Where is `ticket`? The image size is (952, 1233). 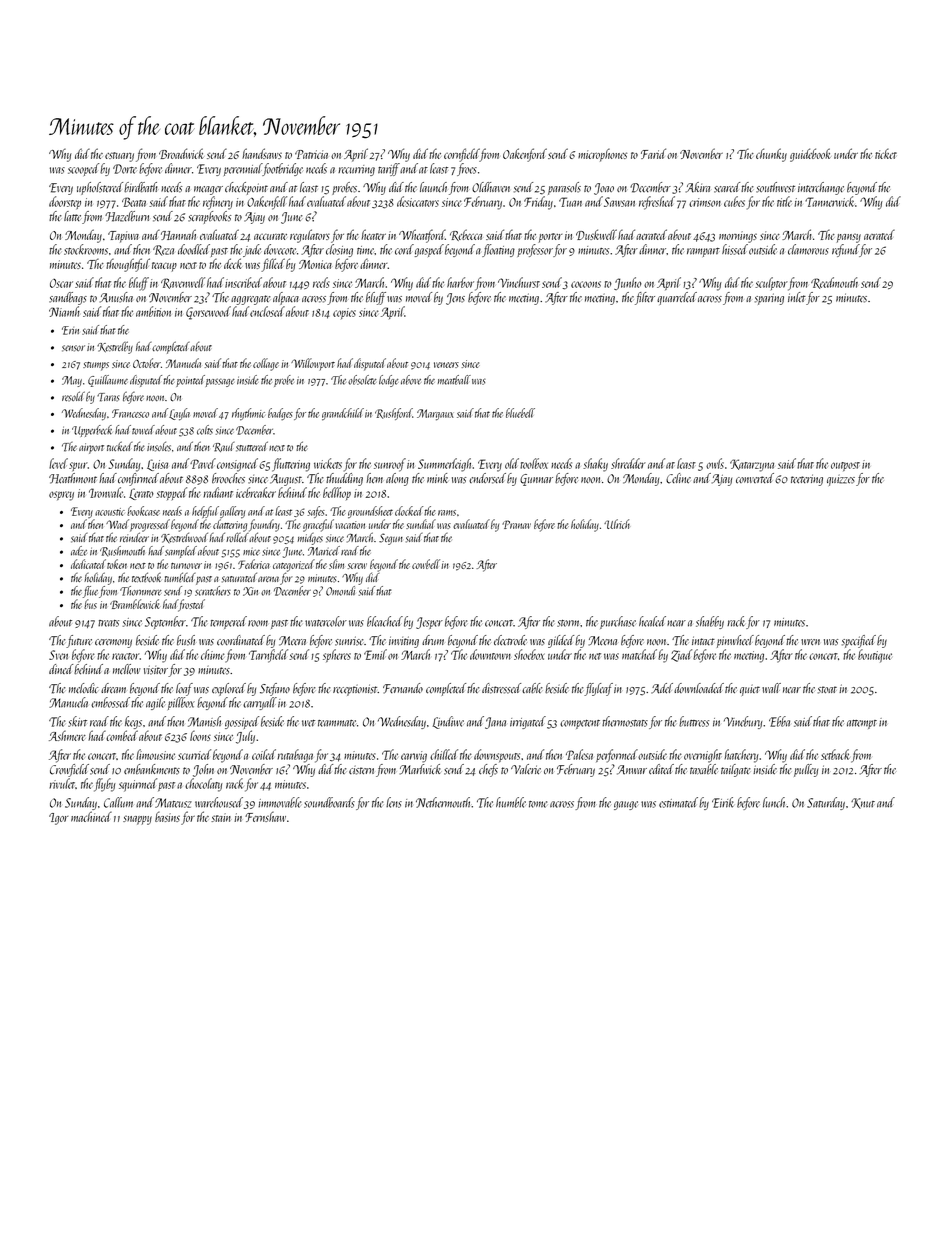
ticket is located at coordinates (886, 154).
